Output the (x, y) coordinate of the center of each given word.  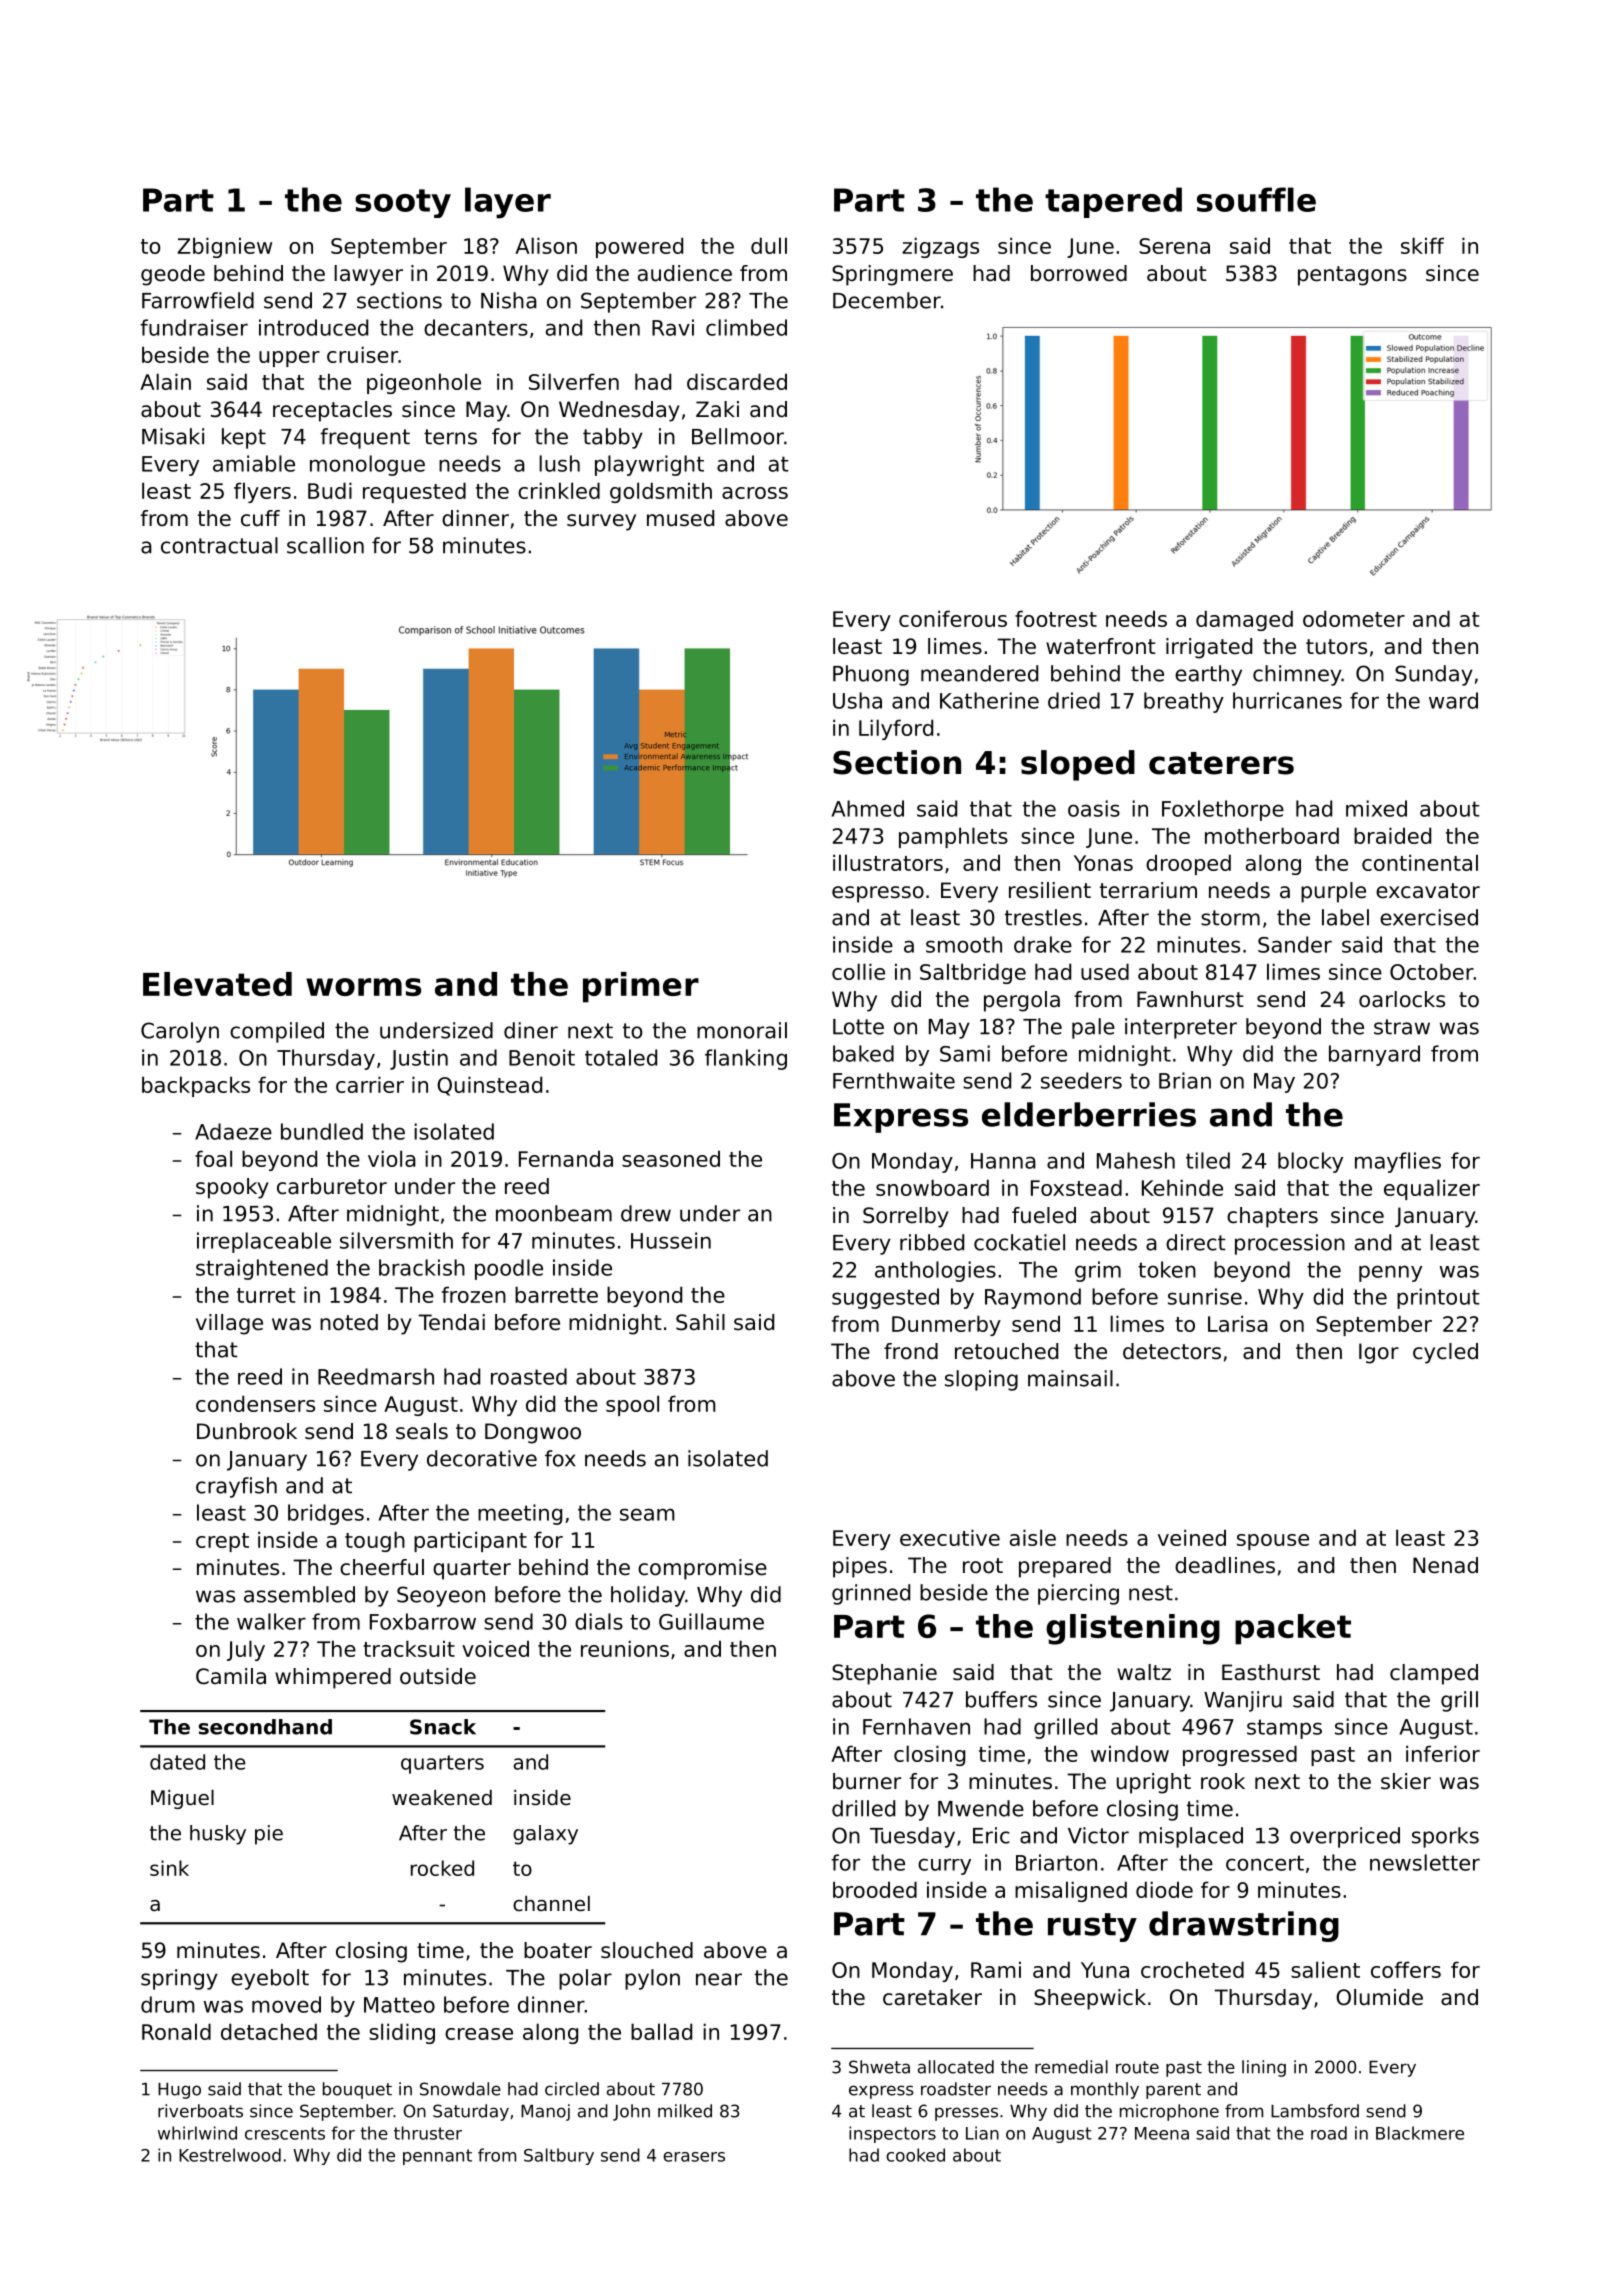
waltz (1144, 1672)
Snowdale (460, 2089)
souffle (1256, 199)
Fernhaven (916, 1726)
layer (508, 203)
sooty (403, 203)
